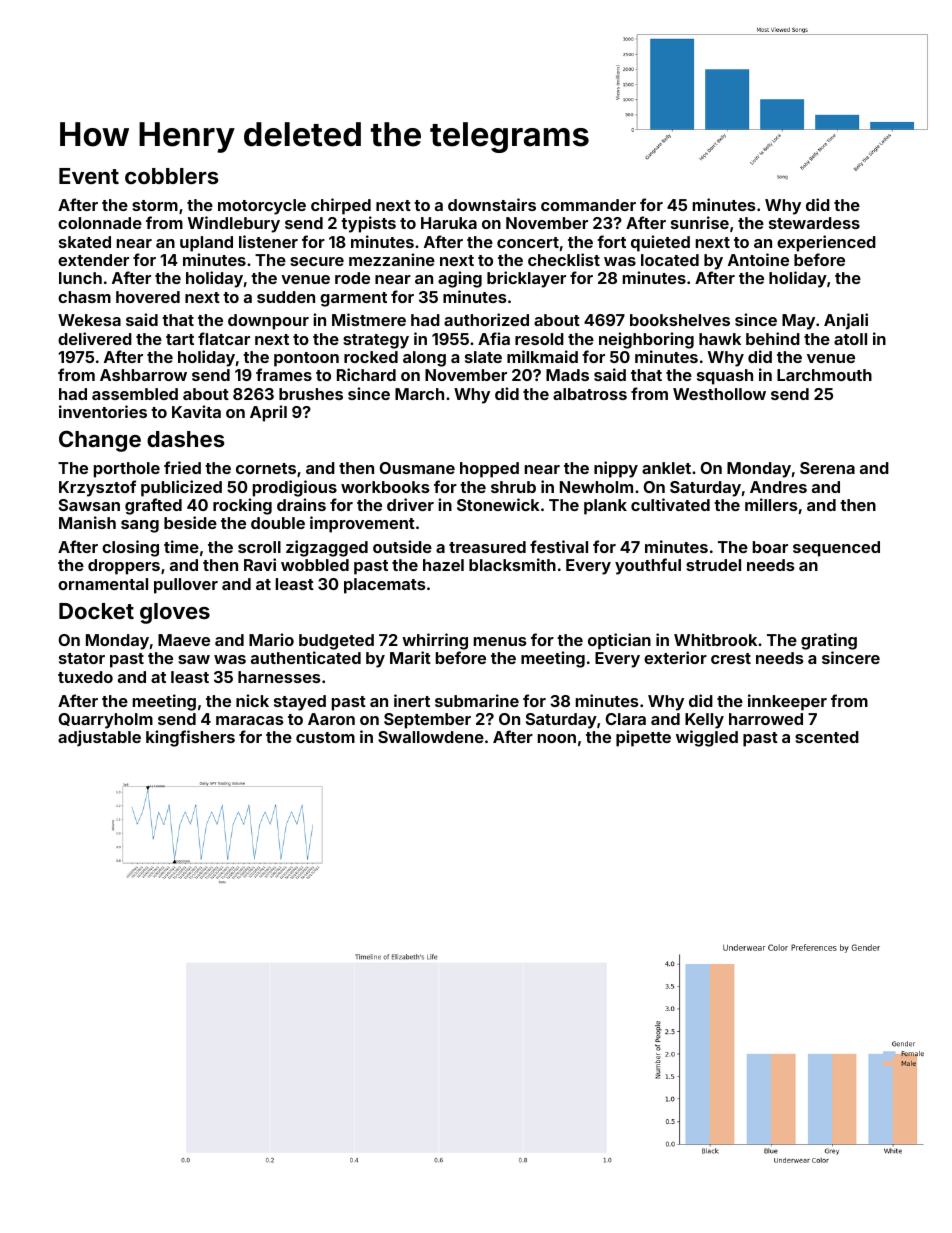 The height and width of the page is (1233, 952). I want to click on closing, so click(130, 548).
